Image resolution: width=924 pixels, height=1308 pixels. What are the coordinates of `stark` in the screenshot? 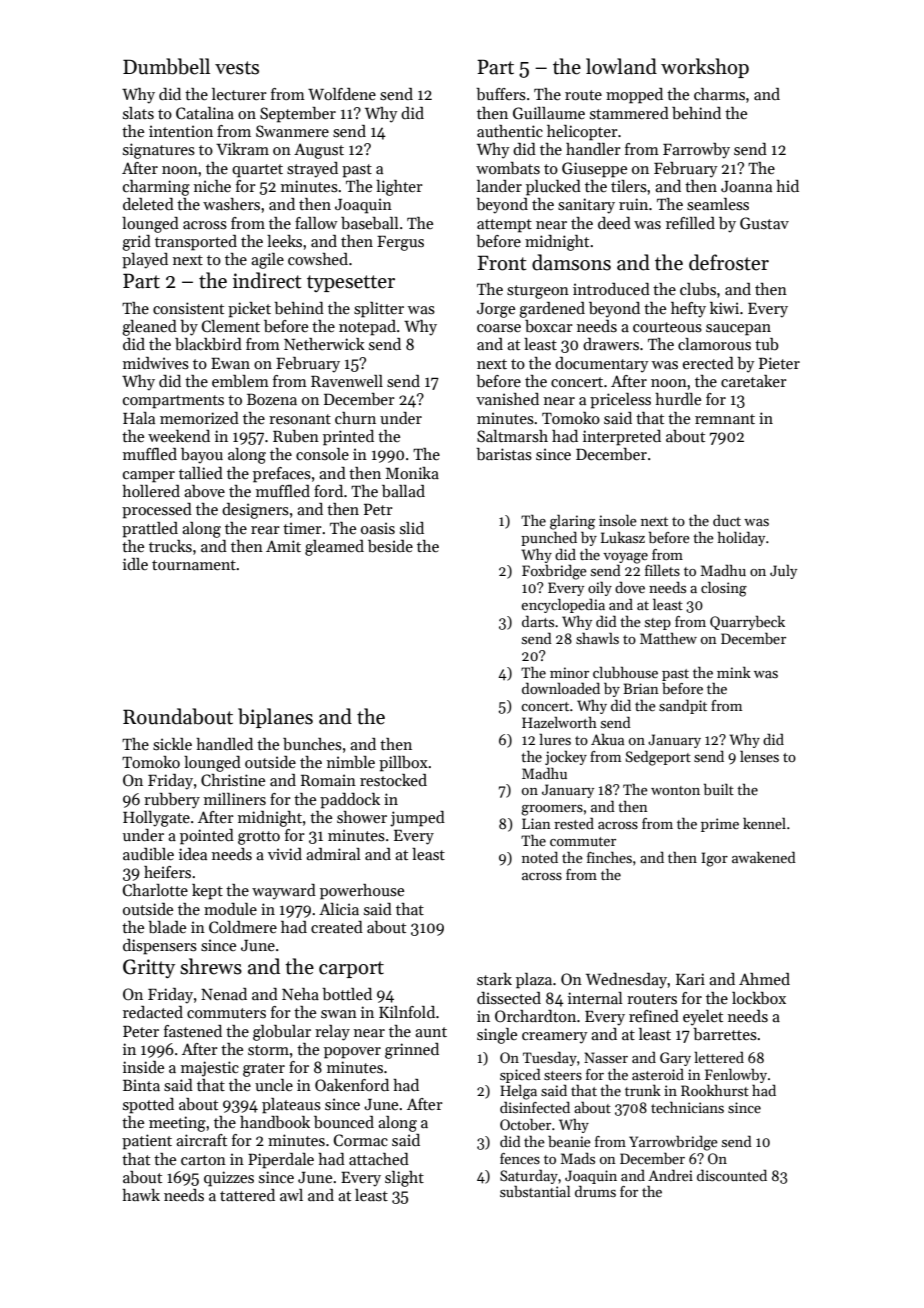 It's located at (494, 979).
